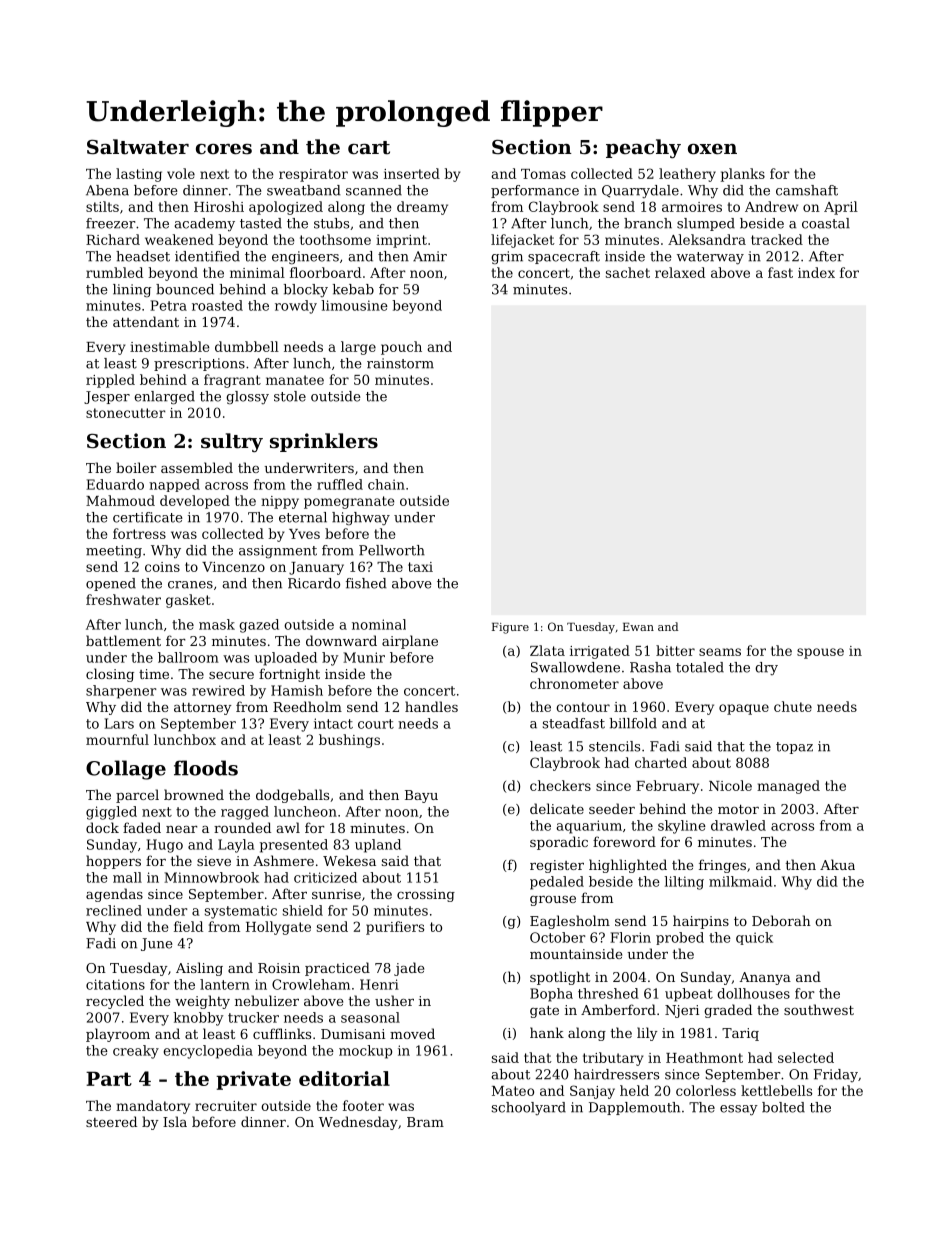  Describe the element at coordinates (110, 381) in the image. I see `rippled` at that location.
